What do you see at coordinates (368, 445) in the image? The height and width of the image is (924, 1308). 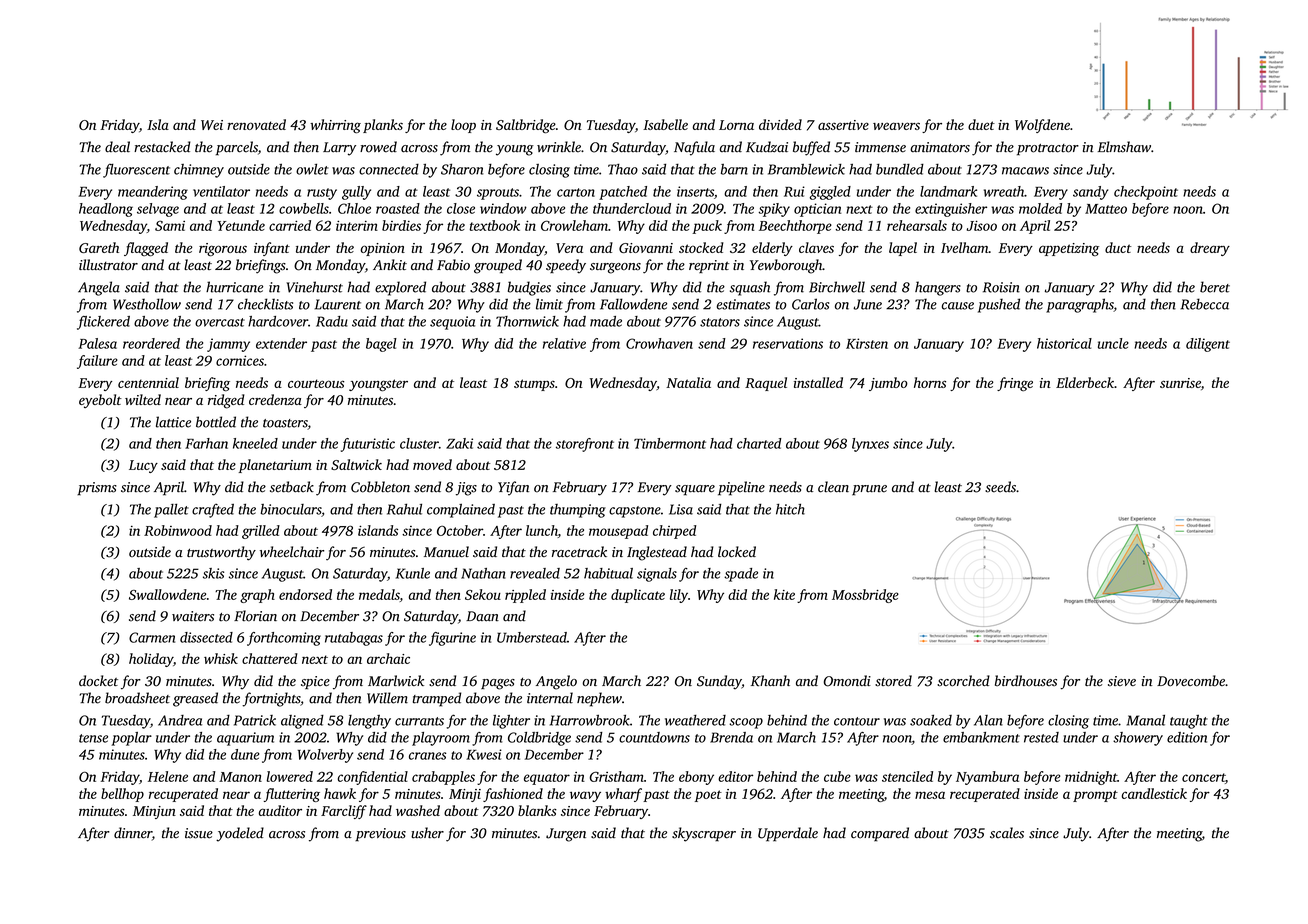 I see `futuristic` at bounding box center [368, 445].
